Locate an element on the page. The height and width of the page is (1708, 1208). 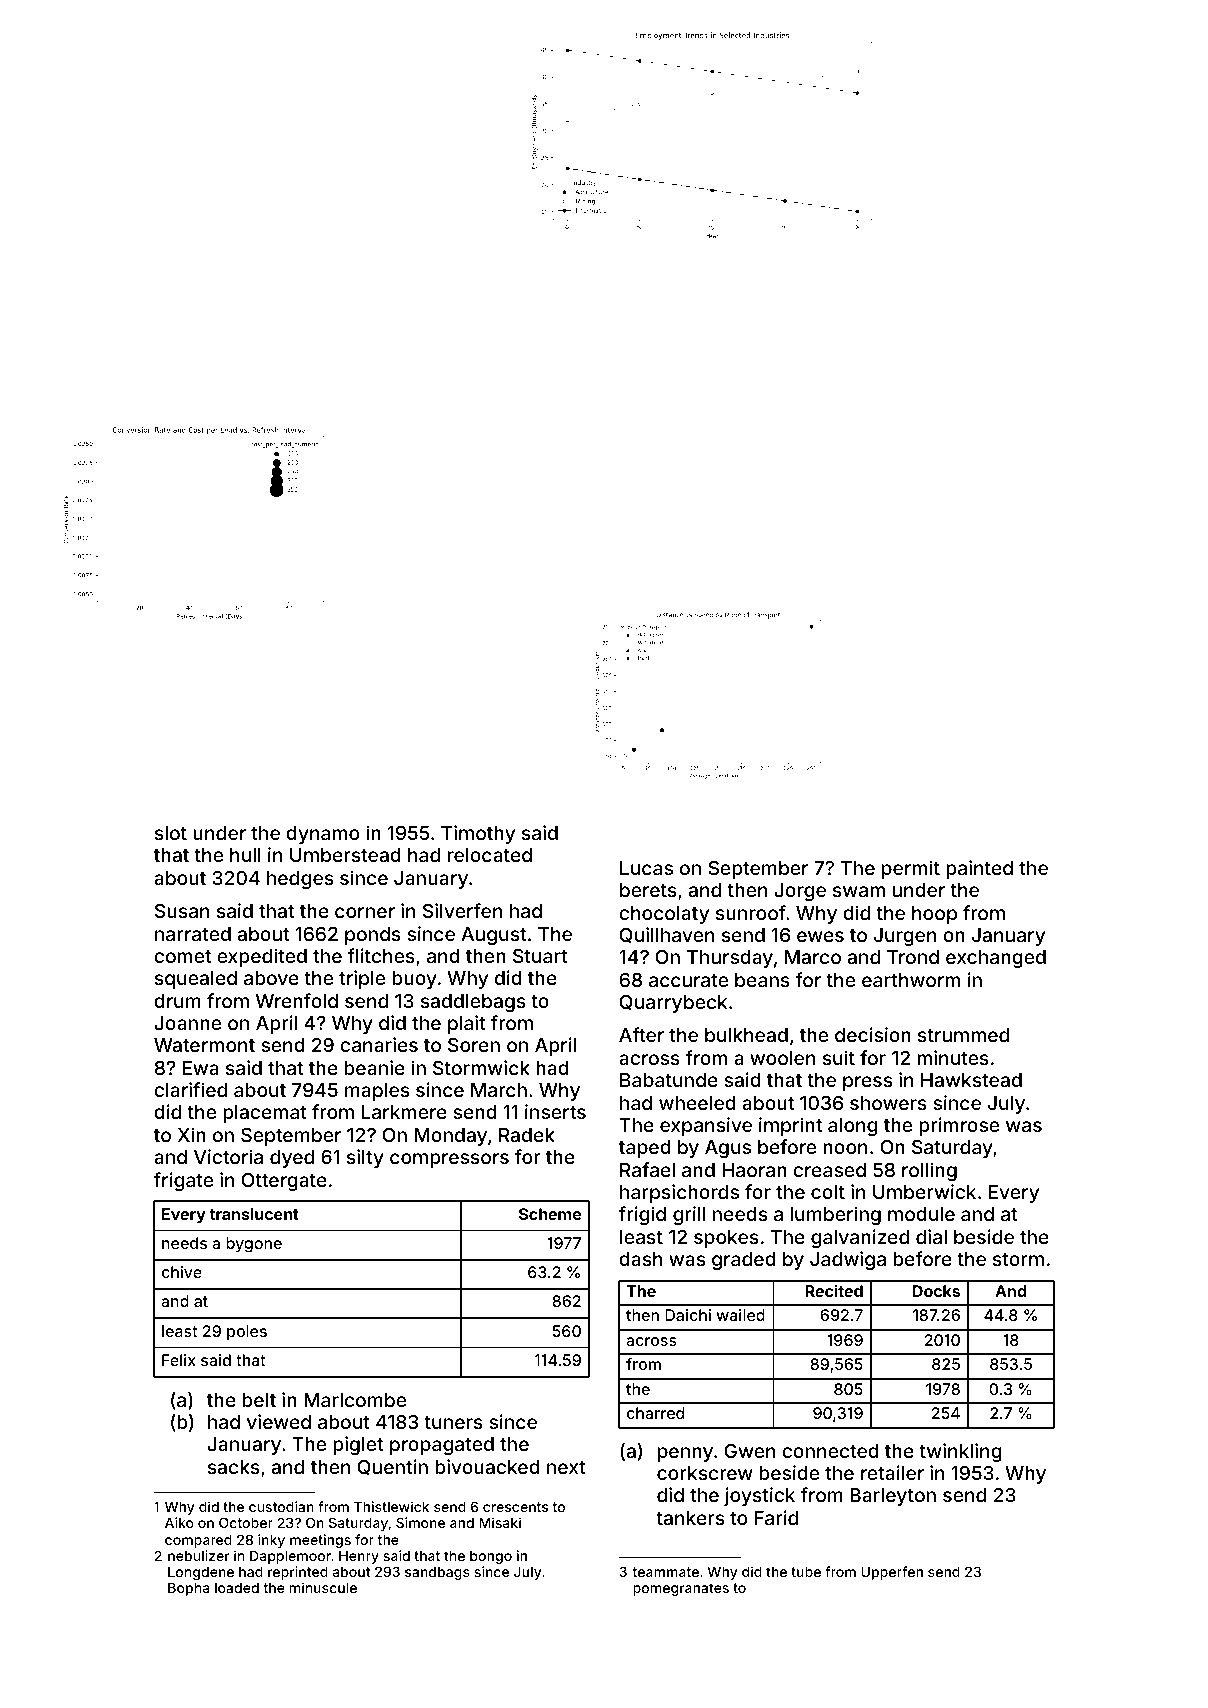
Timothy is located at coordinates (478, 834).
